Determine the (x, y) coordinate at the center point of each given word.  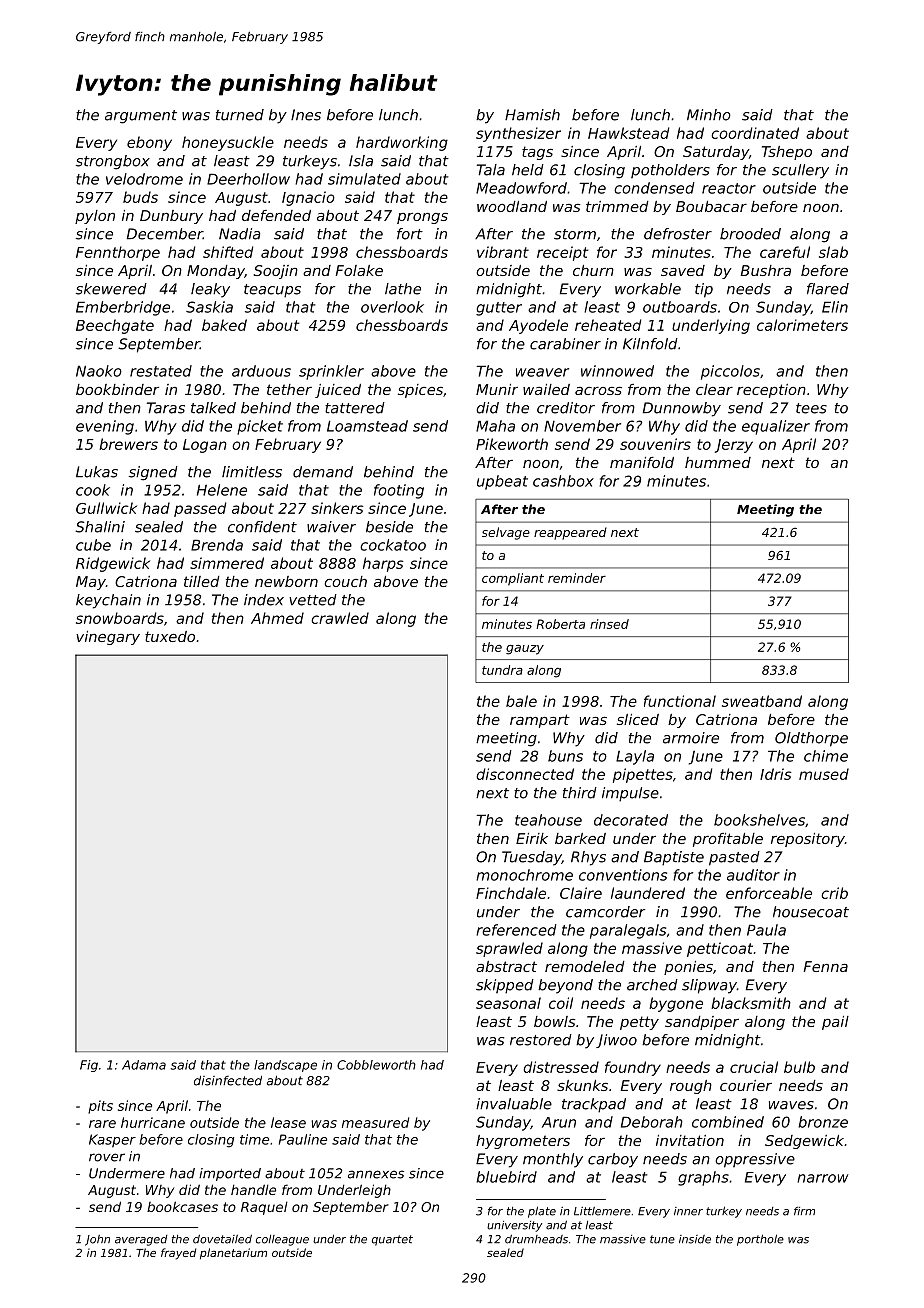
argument (141, 117)
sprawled (509, 949)
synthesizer (518, 134)
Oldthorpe (811, 739)
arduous (261, 371)
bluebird (506, 1177)
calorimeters (802, 325)
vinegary (108, 638)
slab (833, 252)
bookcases (182, 1206)
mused (824, 774)
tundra (502, 670)
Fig (89, 1066)
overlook (392, 307)
